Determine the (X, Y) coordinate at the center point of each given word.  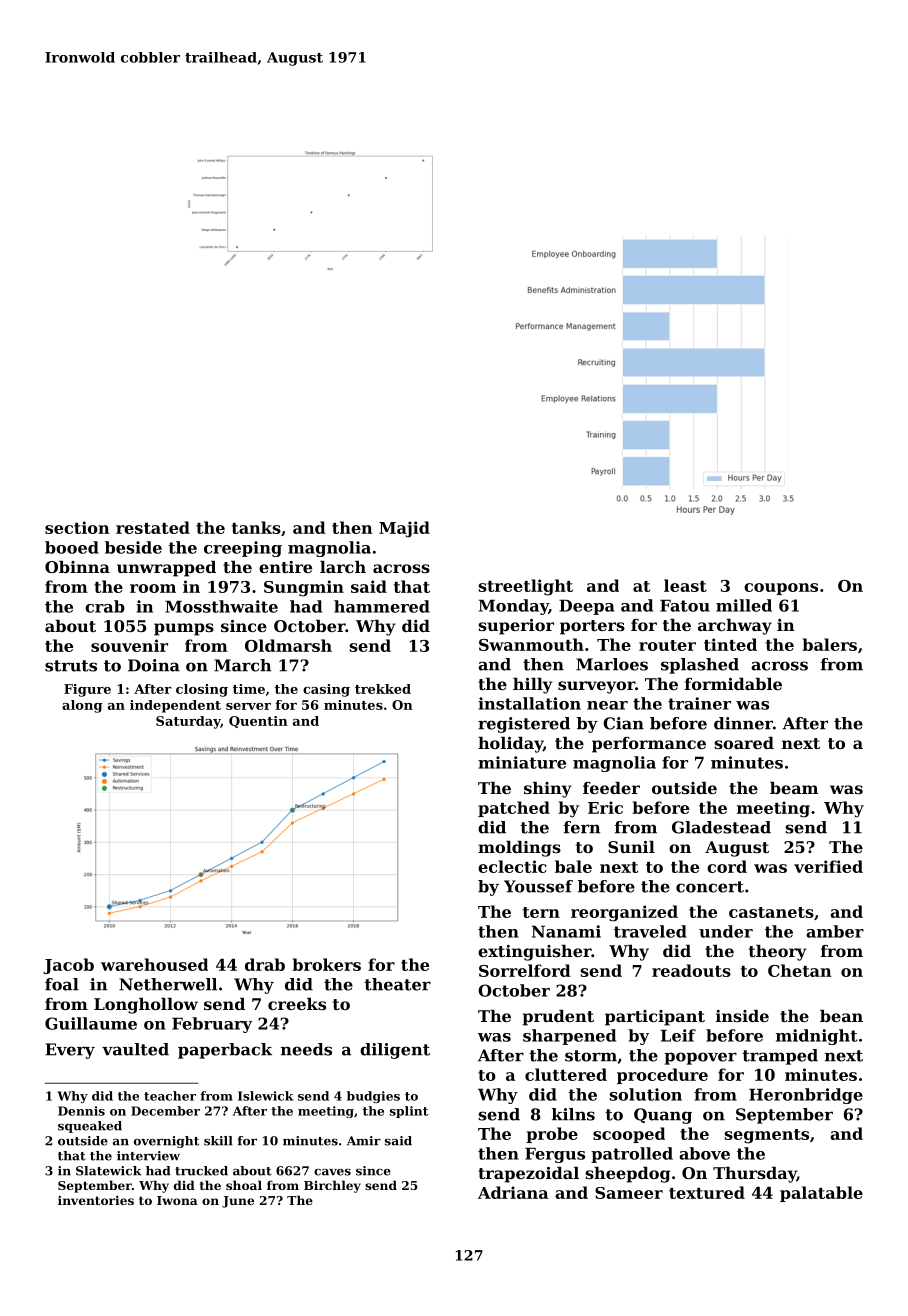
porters (592, 627)
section (77, 527)
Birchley (332, 1186)
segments (766, 1136)
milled (744, 605)
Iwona (177, 1200)
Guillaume (91, 1023)
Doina (154, 665)
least (685, 585)
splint (409, 1112)
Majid (404, 529)
